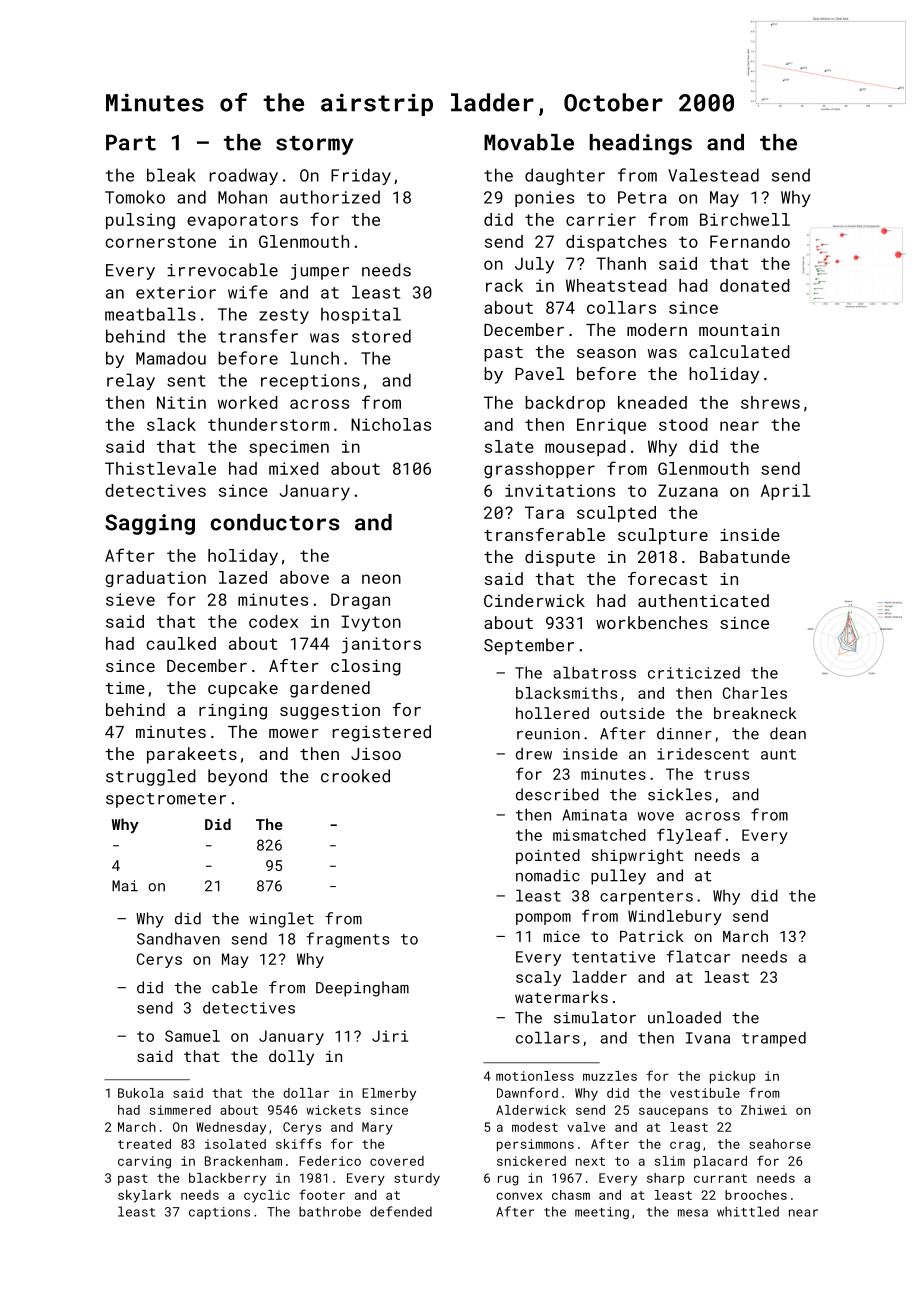 The image size is (924, 1308). What do you see at coordinates (178, 938) in the page?
I see `Sandhaven` at bounding box center [178, 938].
